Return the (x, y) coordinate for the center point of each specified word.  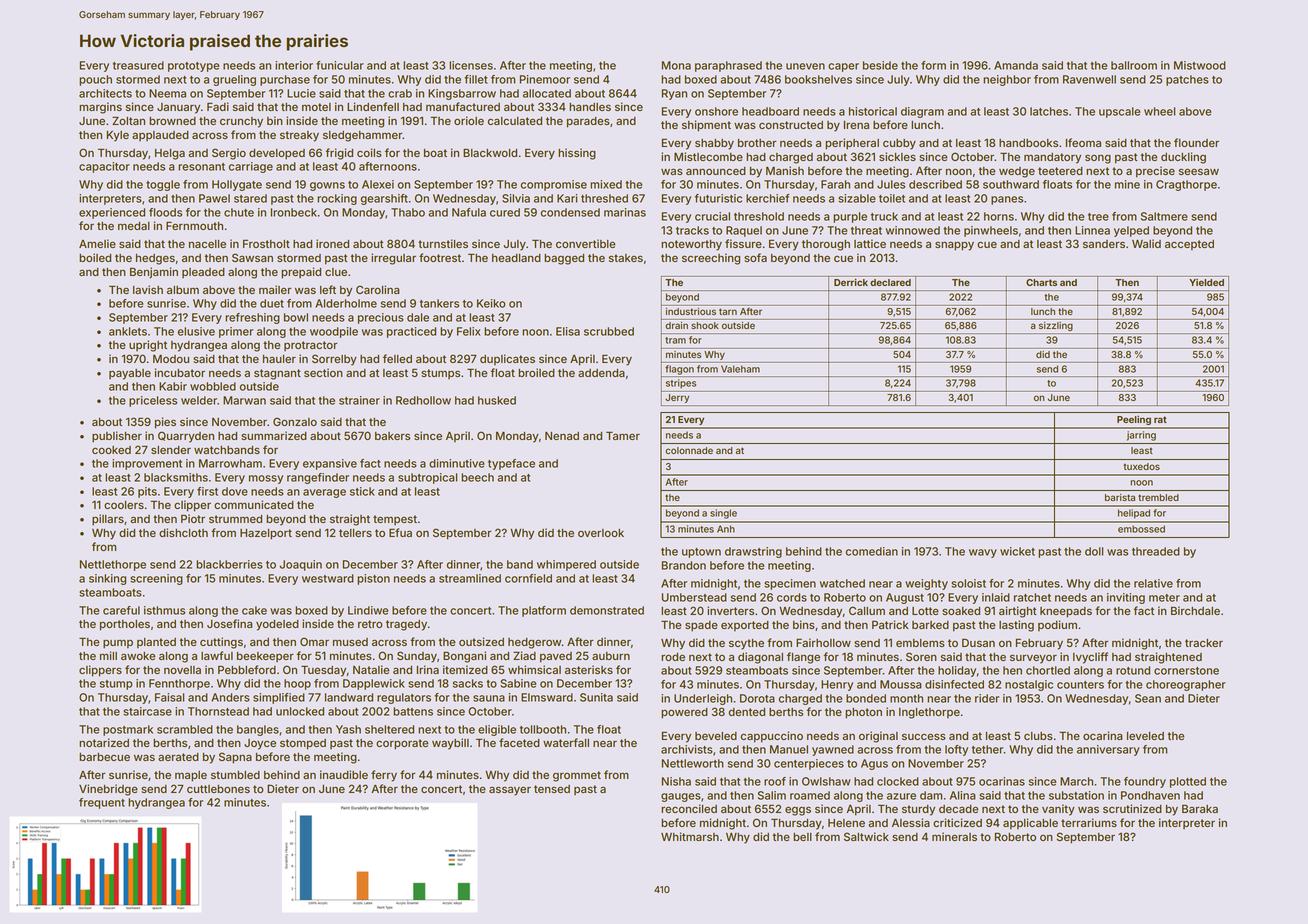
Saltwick (866, 836)
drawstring (753, 552)
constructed (791, 125)
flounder (1196, 142)
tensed (552, 789)
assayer (510, 791)
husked (497, 400)
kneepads (1066, 612)
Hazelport (266, 534)
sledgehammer (363, 136)
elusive (196, 331)
